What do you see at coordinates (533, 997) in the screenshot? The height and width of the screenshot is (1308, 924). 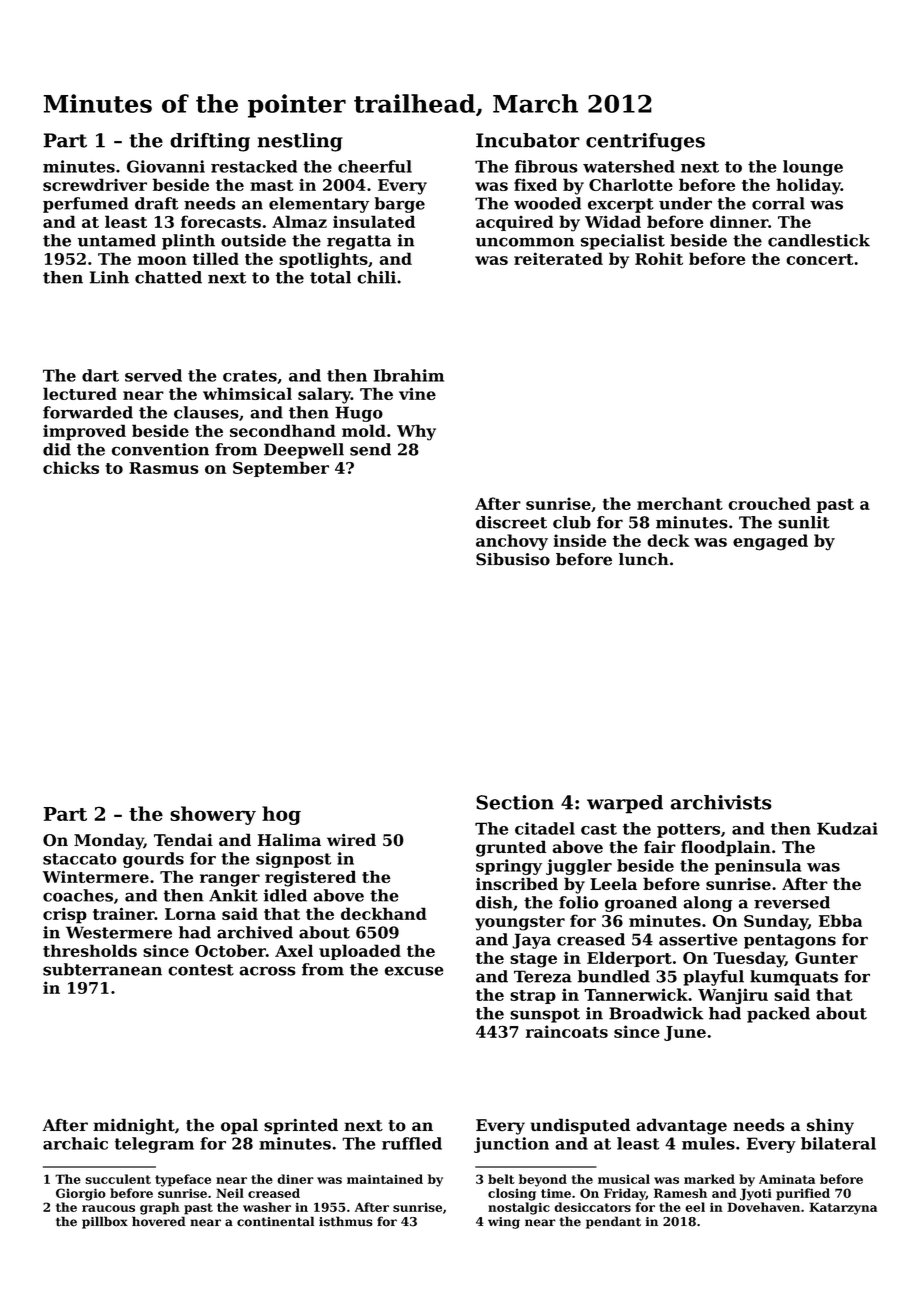 I see `strap` at bounding box center [533, 997].
